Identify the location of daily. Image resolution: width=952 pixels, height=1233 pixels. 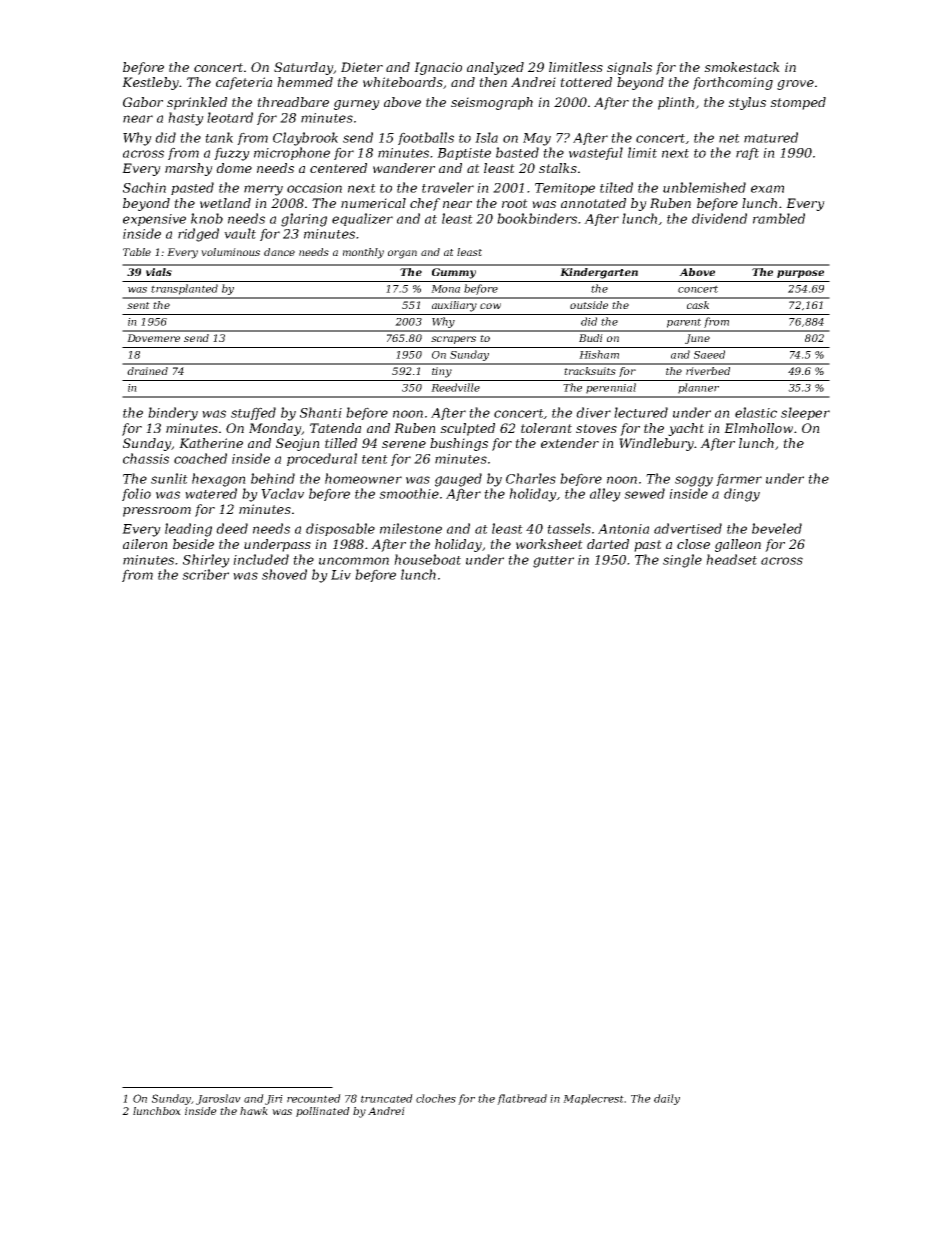
(667, 1099).
